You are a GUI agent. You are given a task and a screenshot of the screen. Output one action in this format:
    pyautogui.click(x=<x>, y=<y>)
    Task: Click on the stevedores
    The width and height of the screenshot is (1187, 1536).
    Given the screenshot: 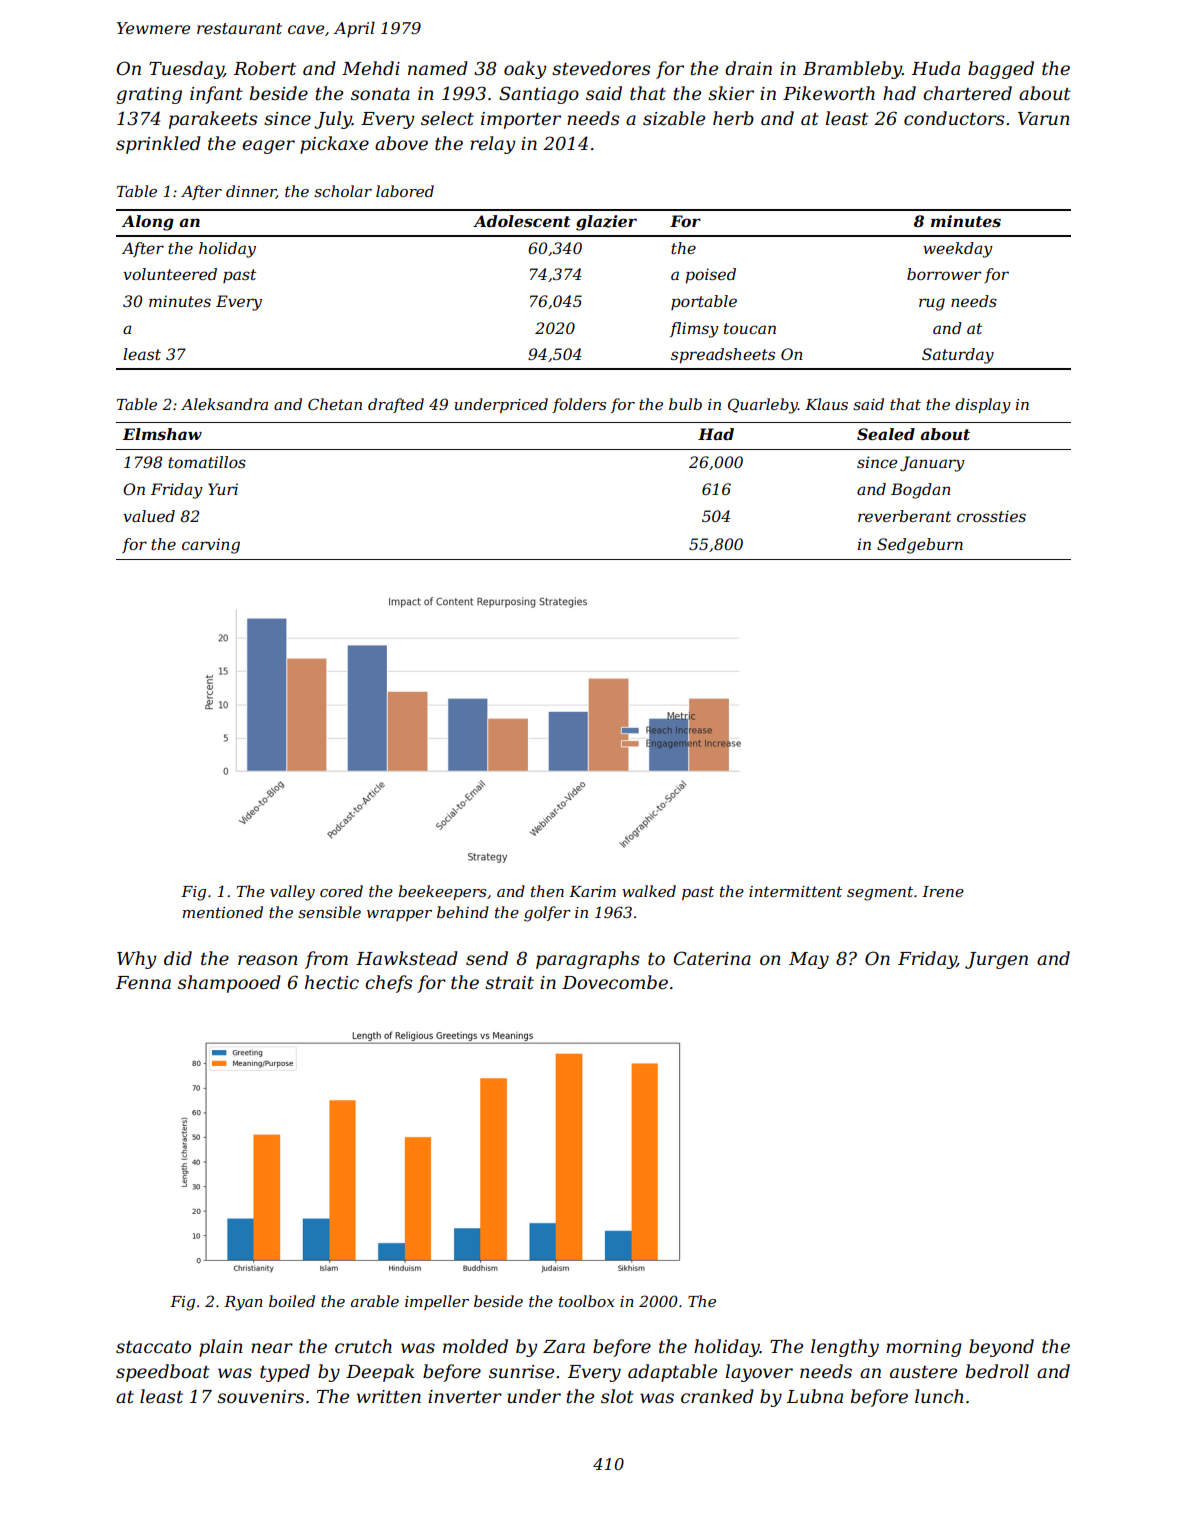 What is the action you would take?
    pyautogui.click(x=601, y=68)
